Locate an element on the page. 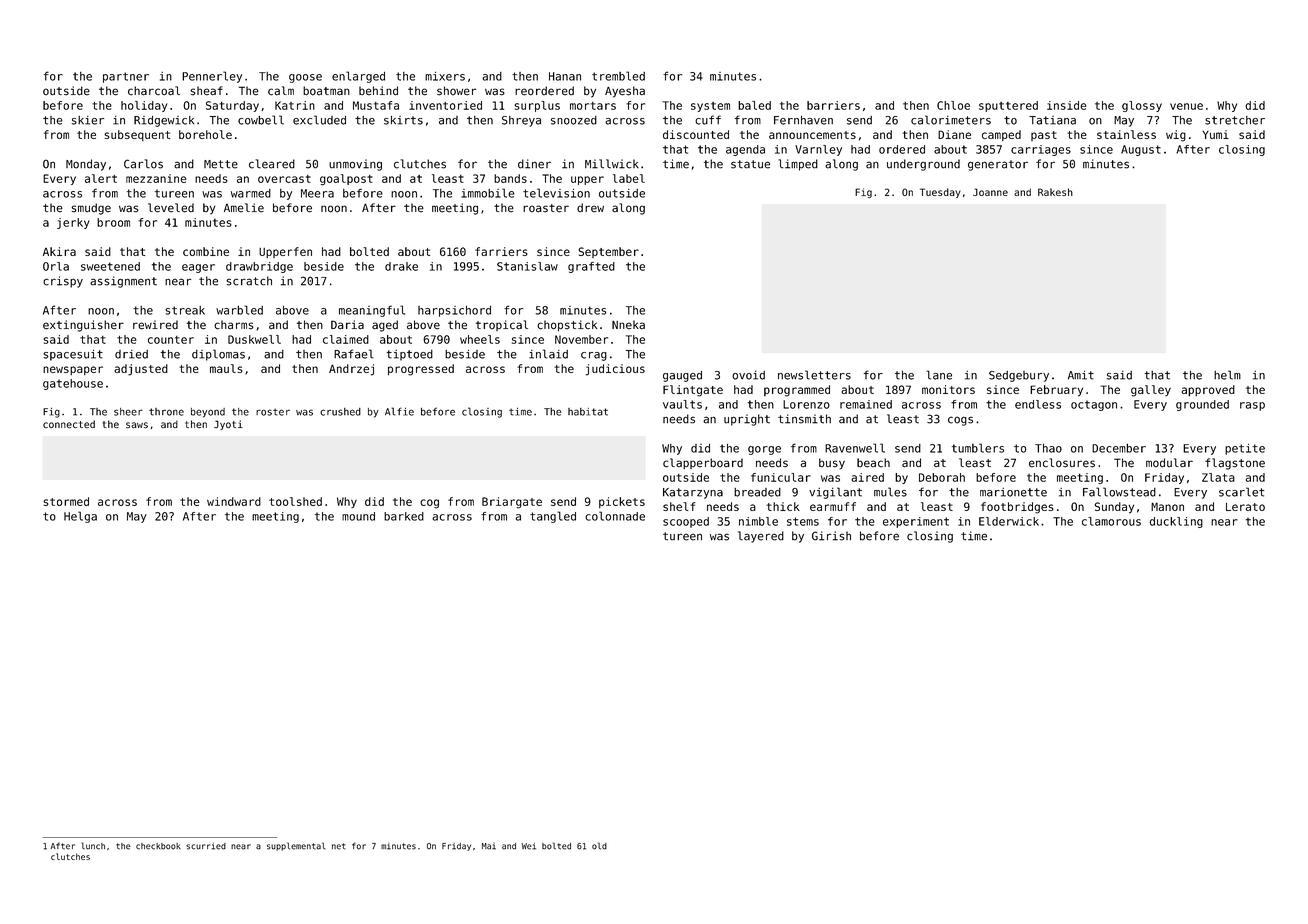 The width and height of the document is (1308, 924). ovoid is located at coordinates (748, 375).
